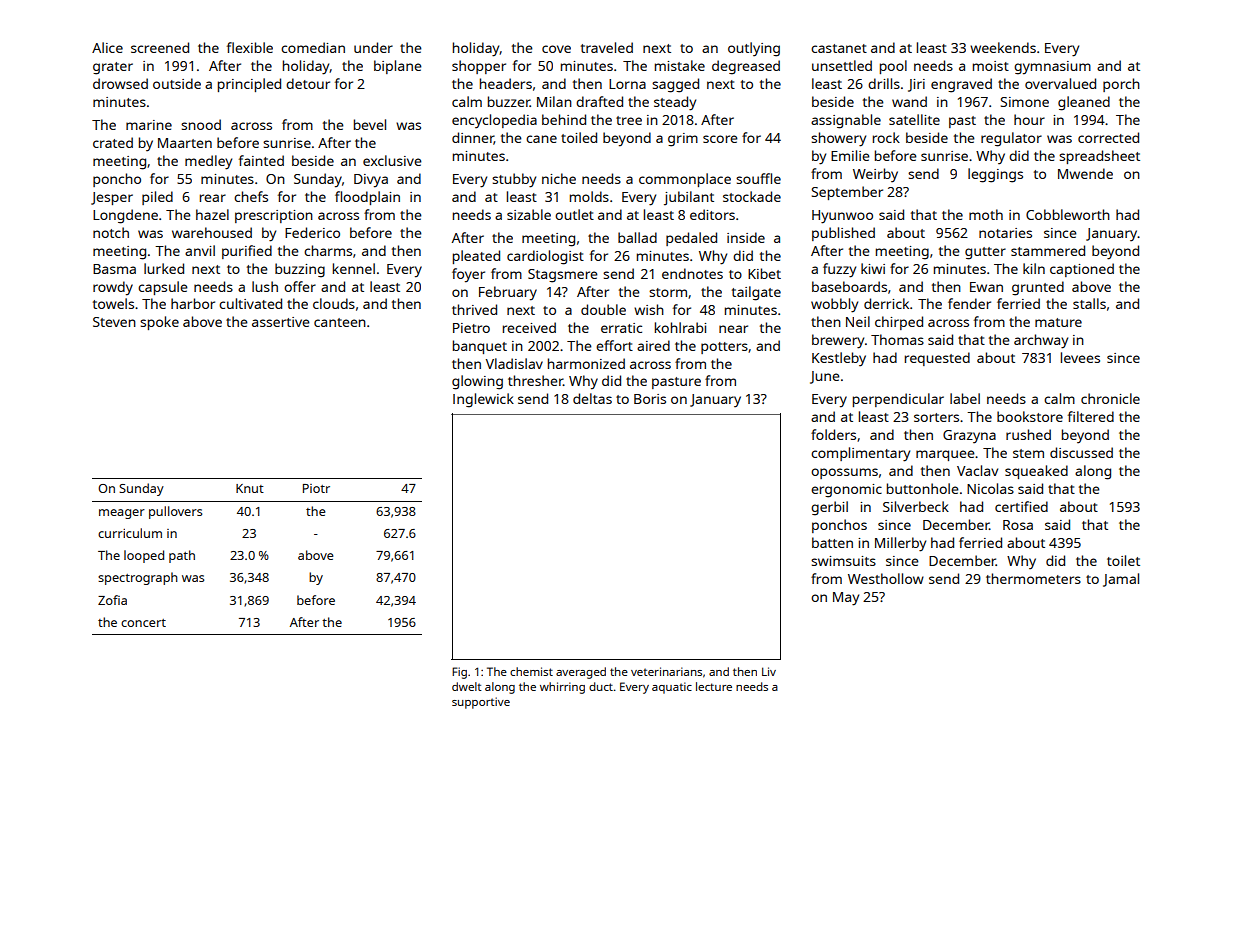  Describe the element at coordinates (714, 686) in the screenshot. I see `lecture` at that location.
